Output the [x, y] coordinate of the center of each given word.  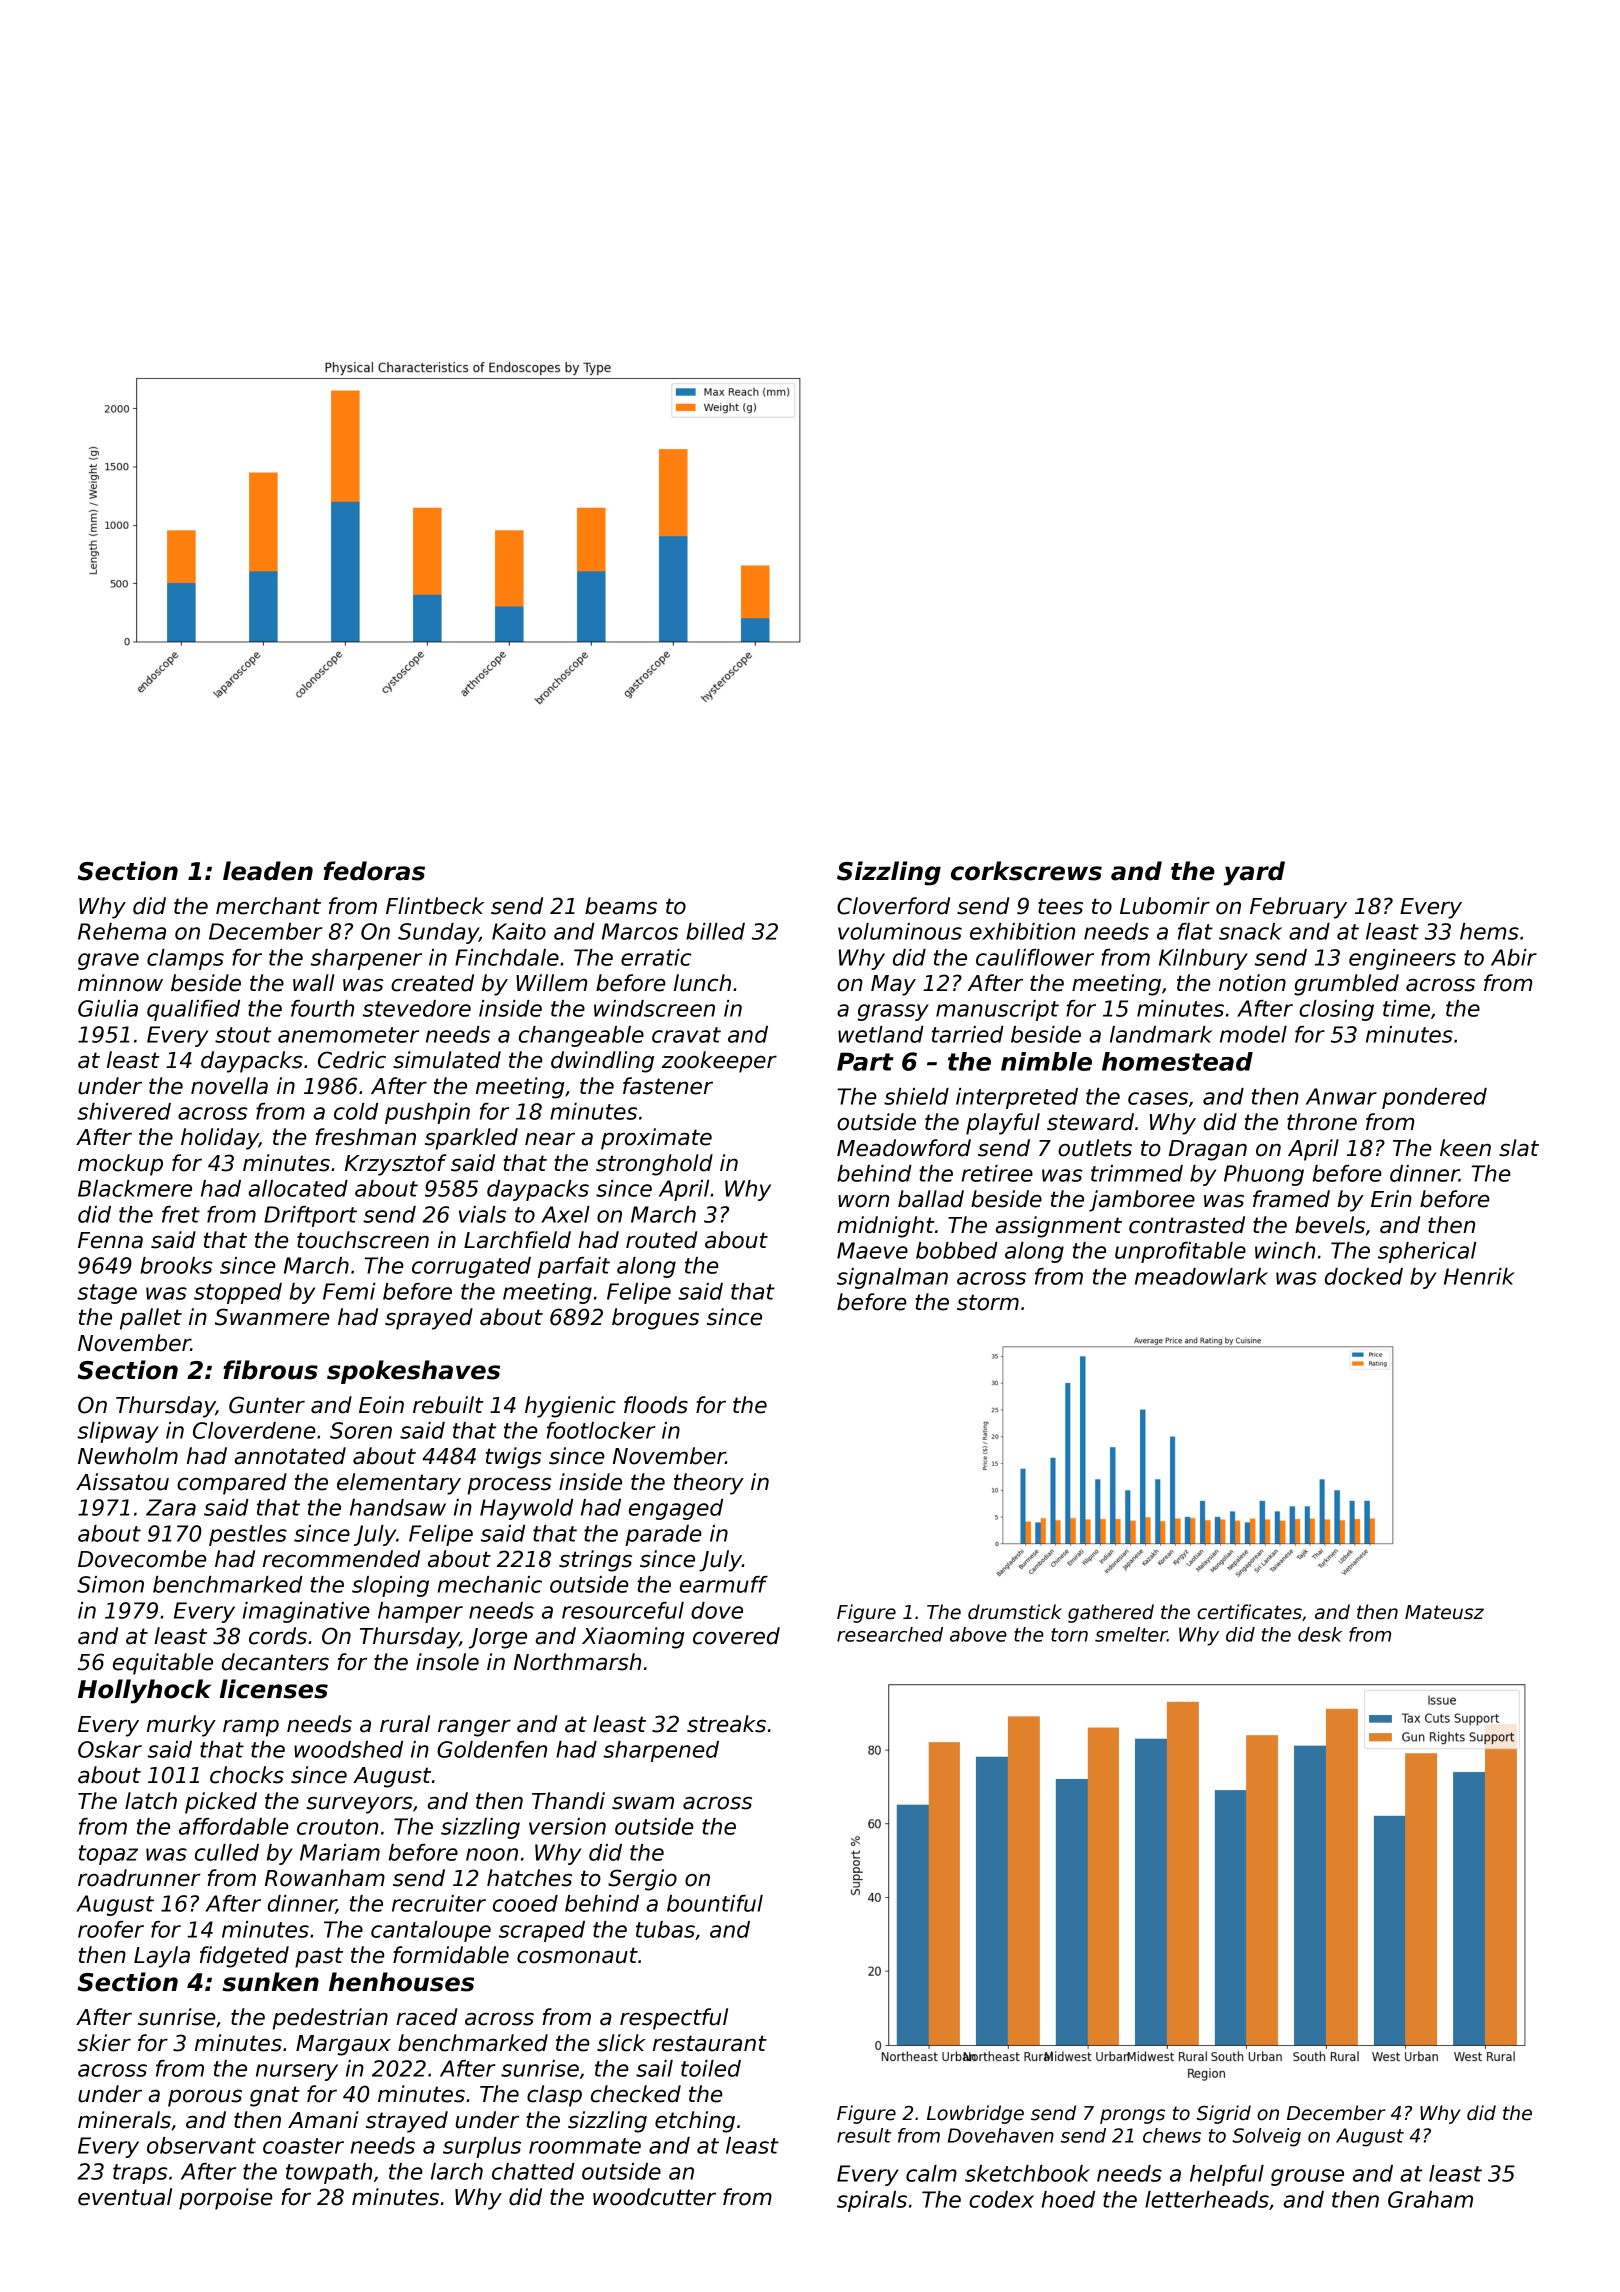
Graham [1430, 2199]
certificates [1249, 1612]
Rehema [122, 931]
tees [1060, 906]
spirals [872, 2201]
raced [427, 2017]
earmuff [724, 1584]
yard [1254, 873]
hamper [420, 1612]
